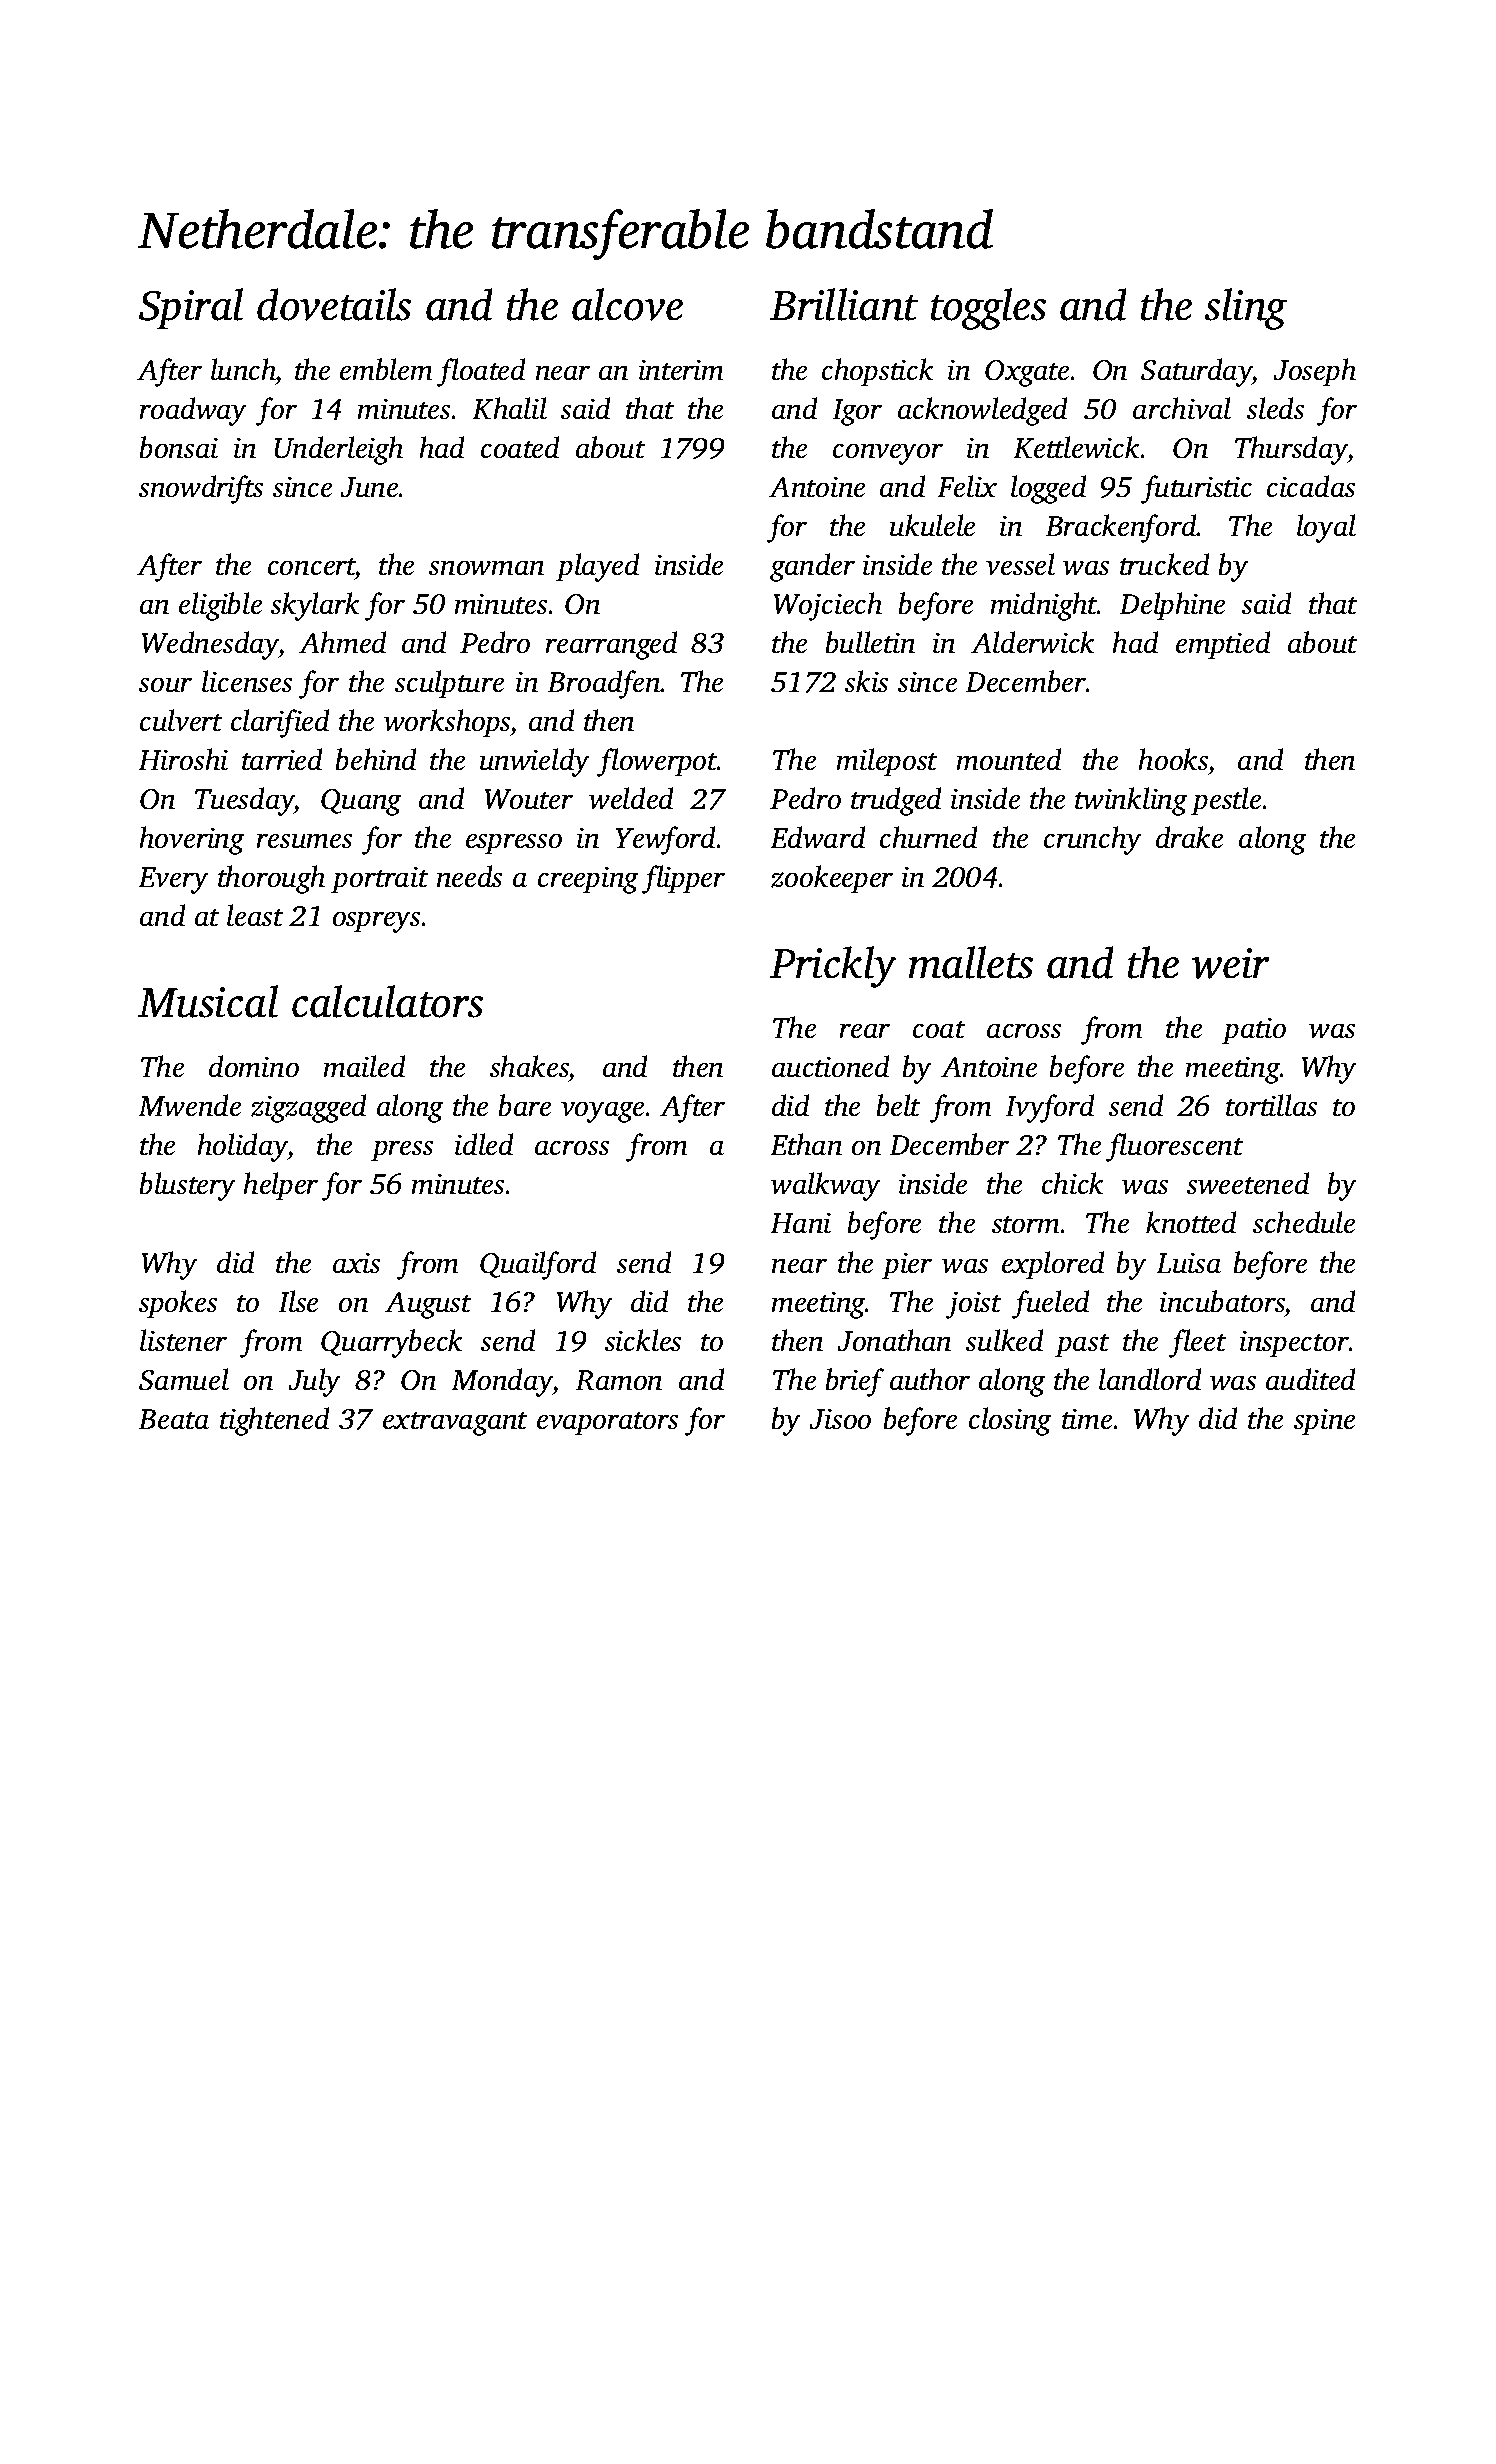  What do you see at coordinates (1271, 1105) in the screenshot?
I see `tortillas` at bounding box center [1271, 1105].
